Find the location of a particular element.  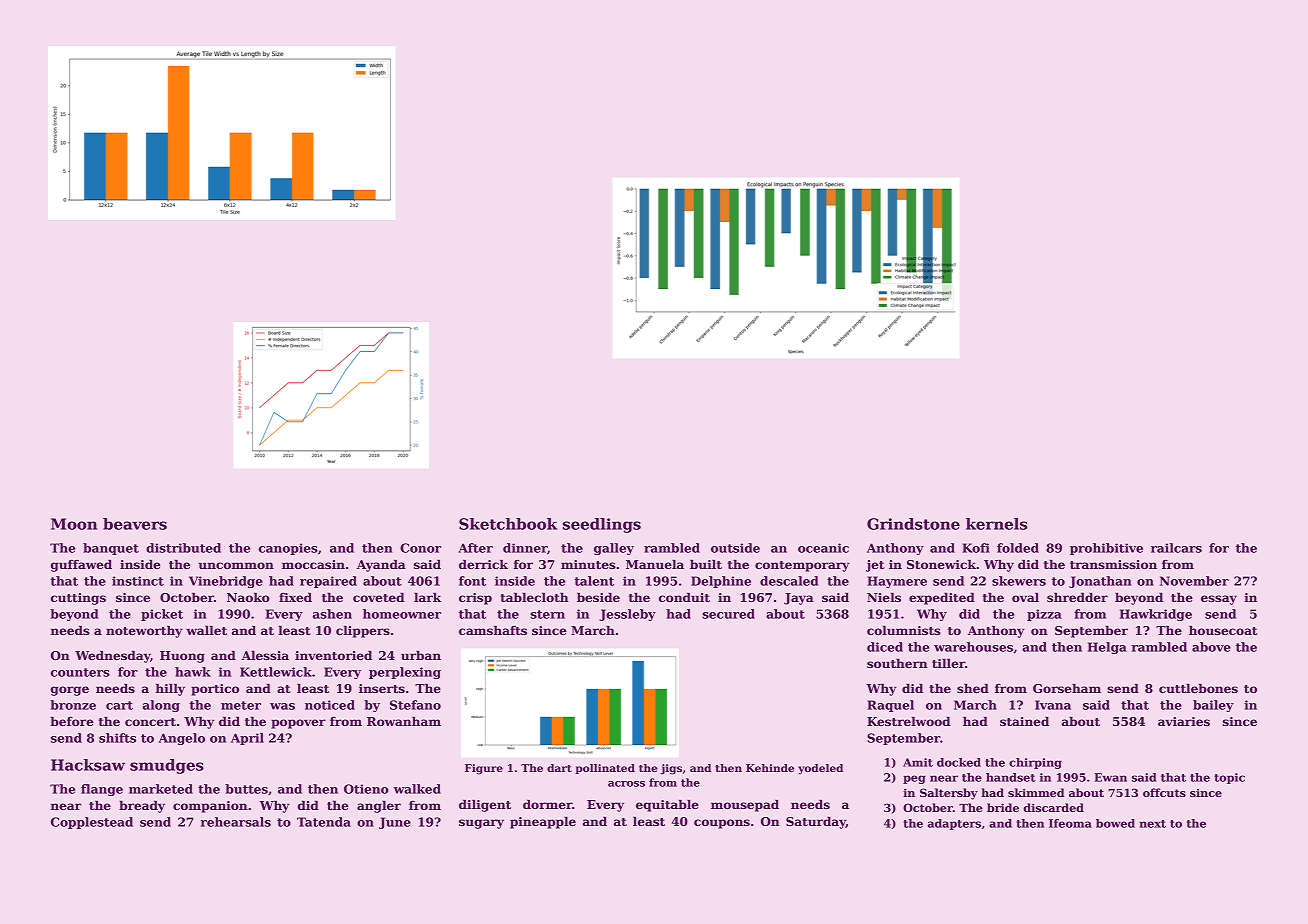

above is located at coordinates (1211, 647).
